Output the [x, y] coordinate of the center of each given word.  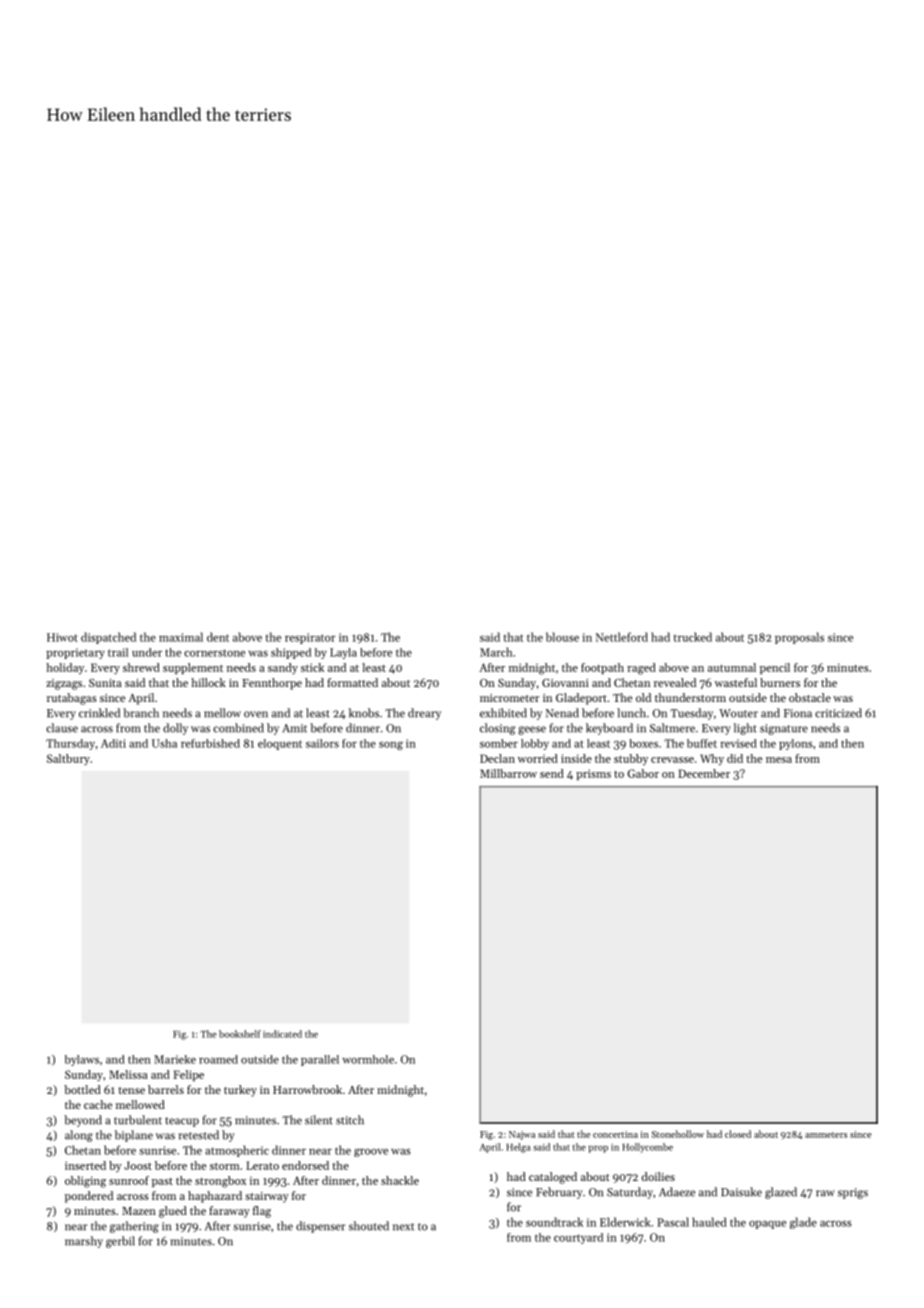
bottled [82, 1089]
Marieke [175, 1059]
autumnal [732, 667]
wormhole [368, 1059]
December [704, 773]
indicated [282, 1034]
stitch [350, 1120]
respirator [310, 638]
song [391, 746]
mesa [779, 760]
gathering [134, 1227]
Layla [343, 653]
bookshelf [240, 1034]
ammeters [826, 1135]
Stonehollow [678, 1134]
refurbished [210, 743]
